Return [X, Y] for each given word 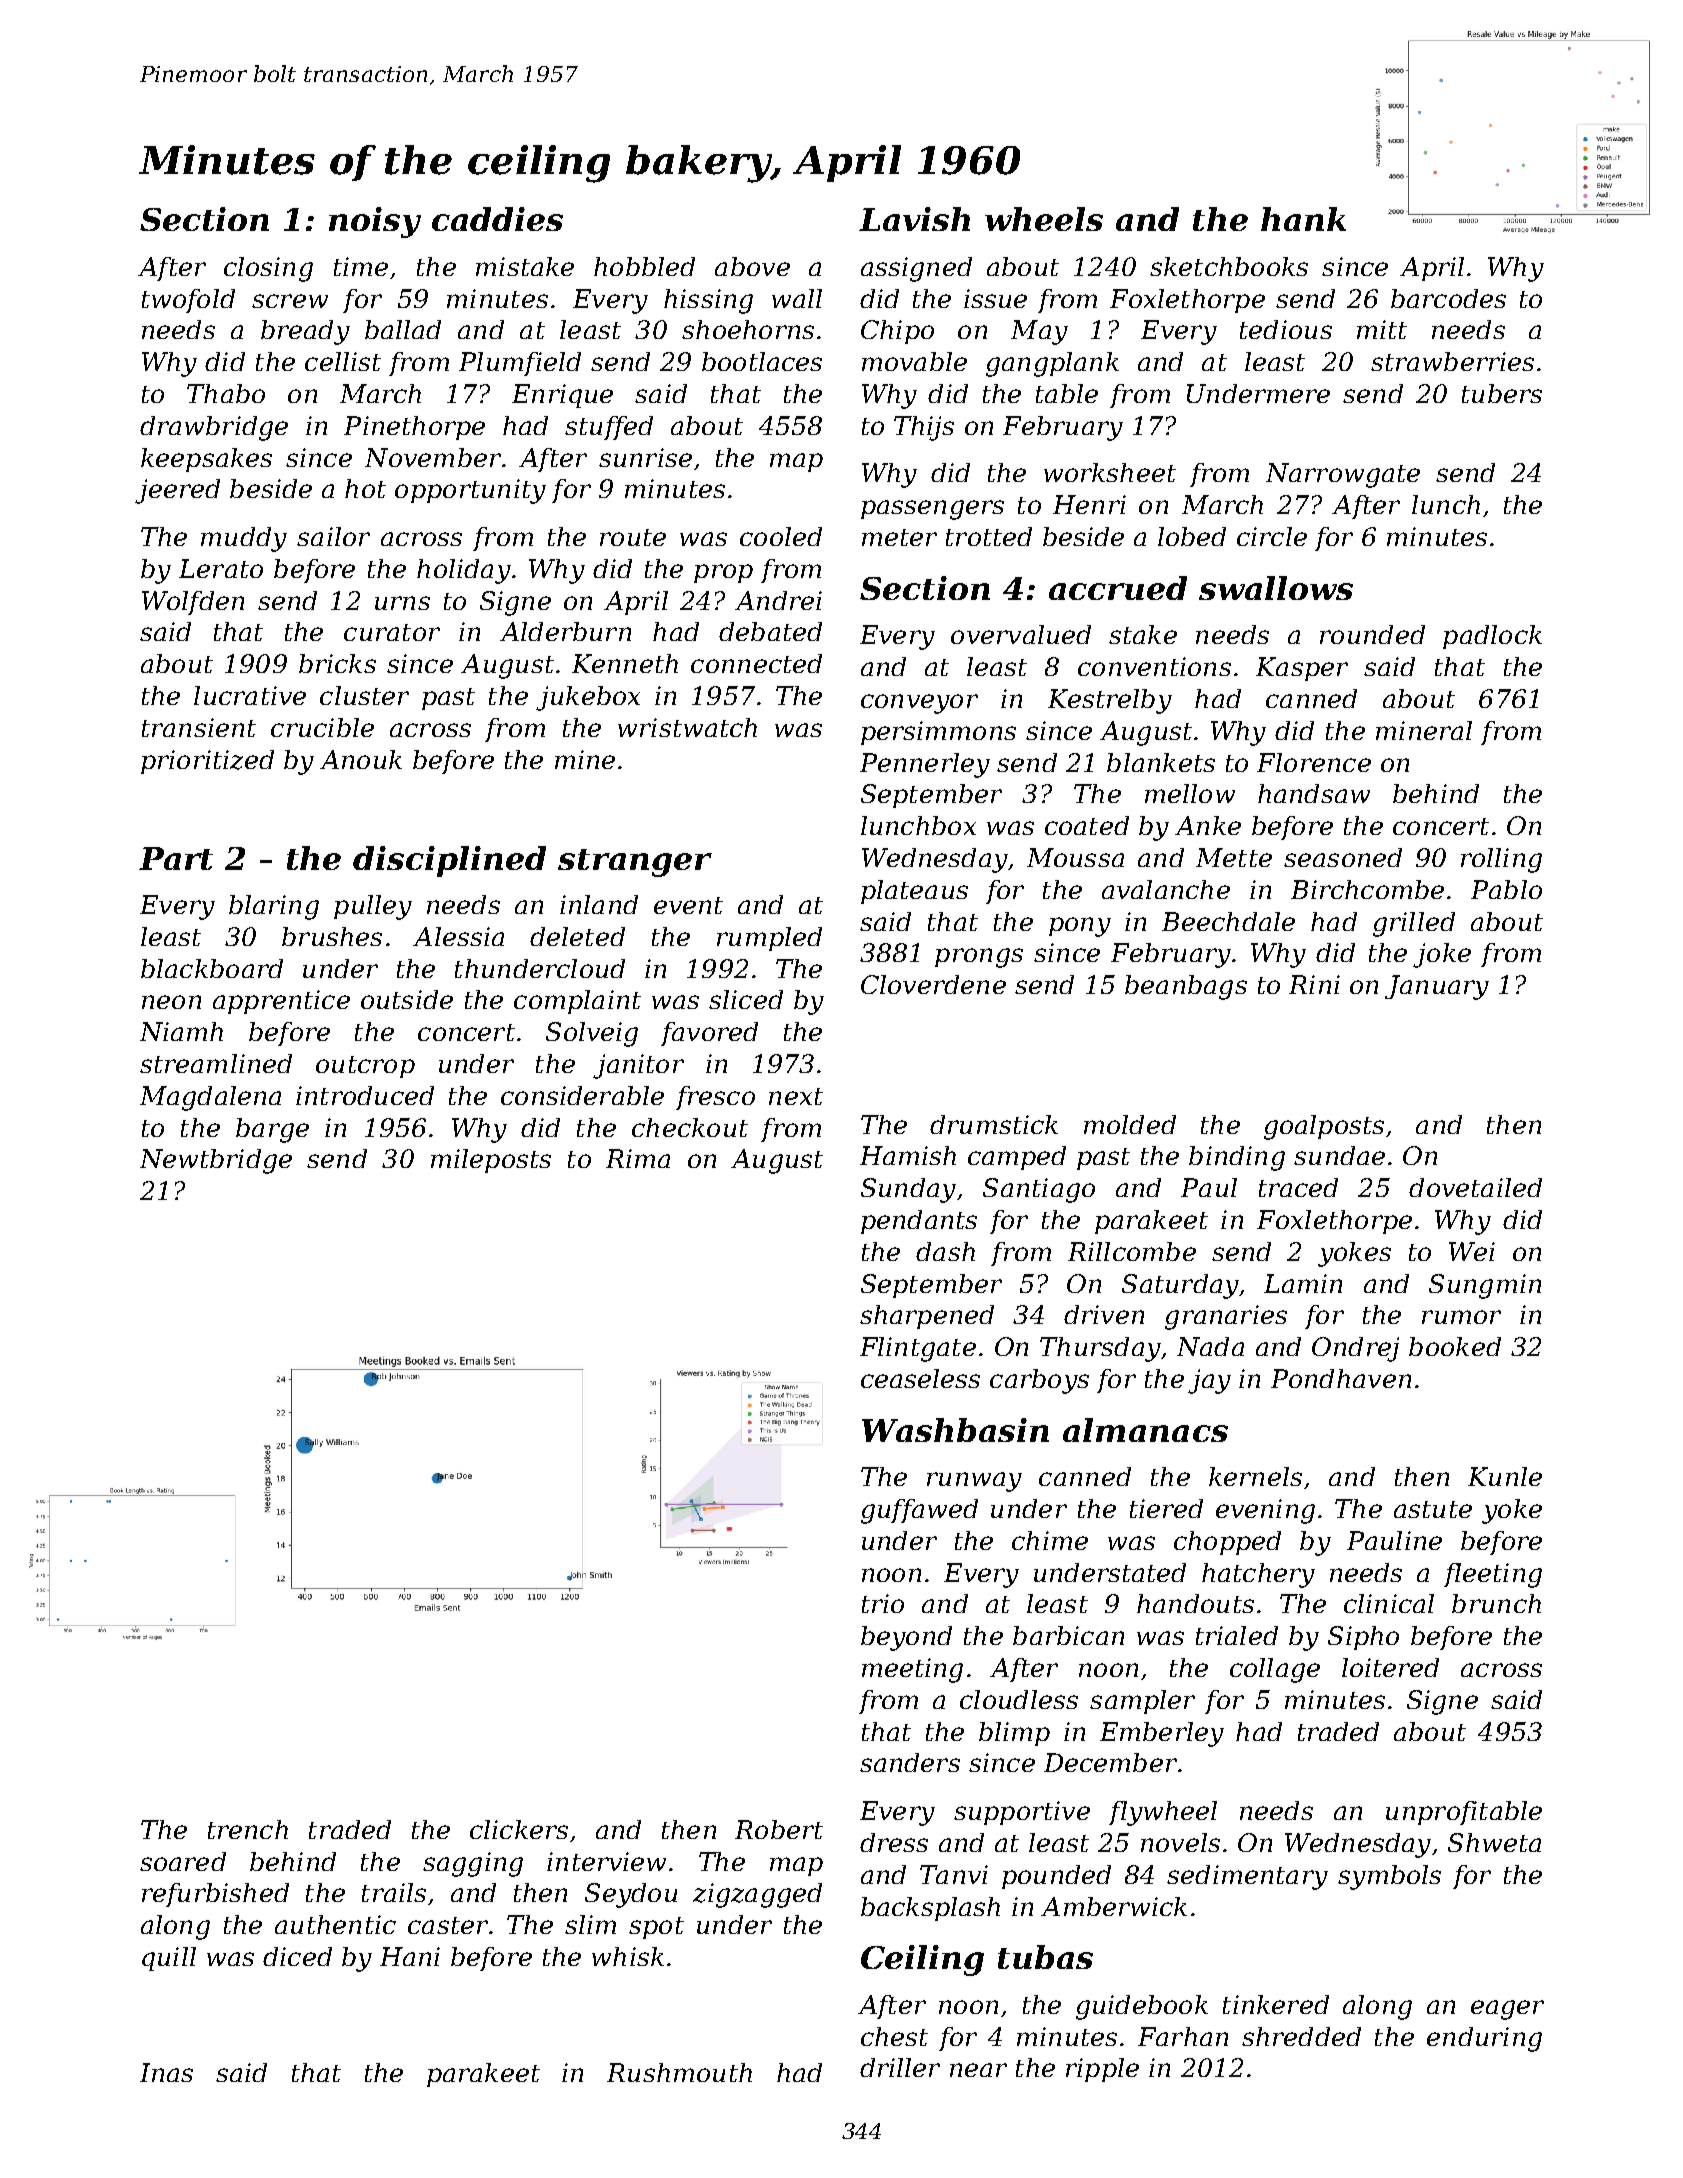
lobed [1192, 536]
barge [272, 1130]
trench [248, 1829]
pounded [1056, 1877]
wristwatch [687, 727]
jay [1209, 1381]
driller [900, 2067]
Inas [166, 2072]
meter [899, 537]
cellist [343, 361]
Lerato [221, 568]
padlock [1492, 637]
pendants [919, 1222]
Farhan [1183, 2036]
